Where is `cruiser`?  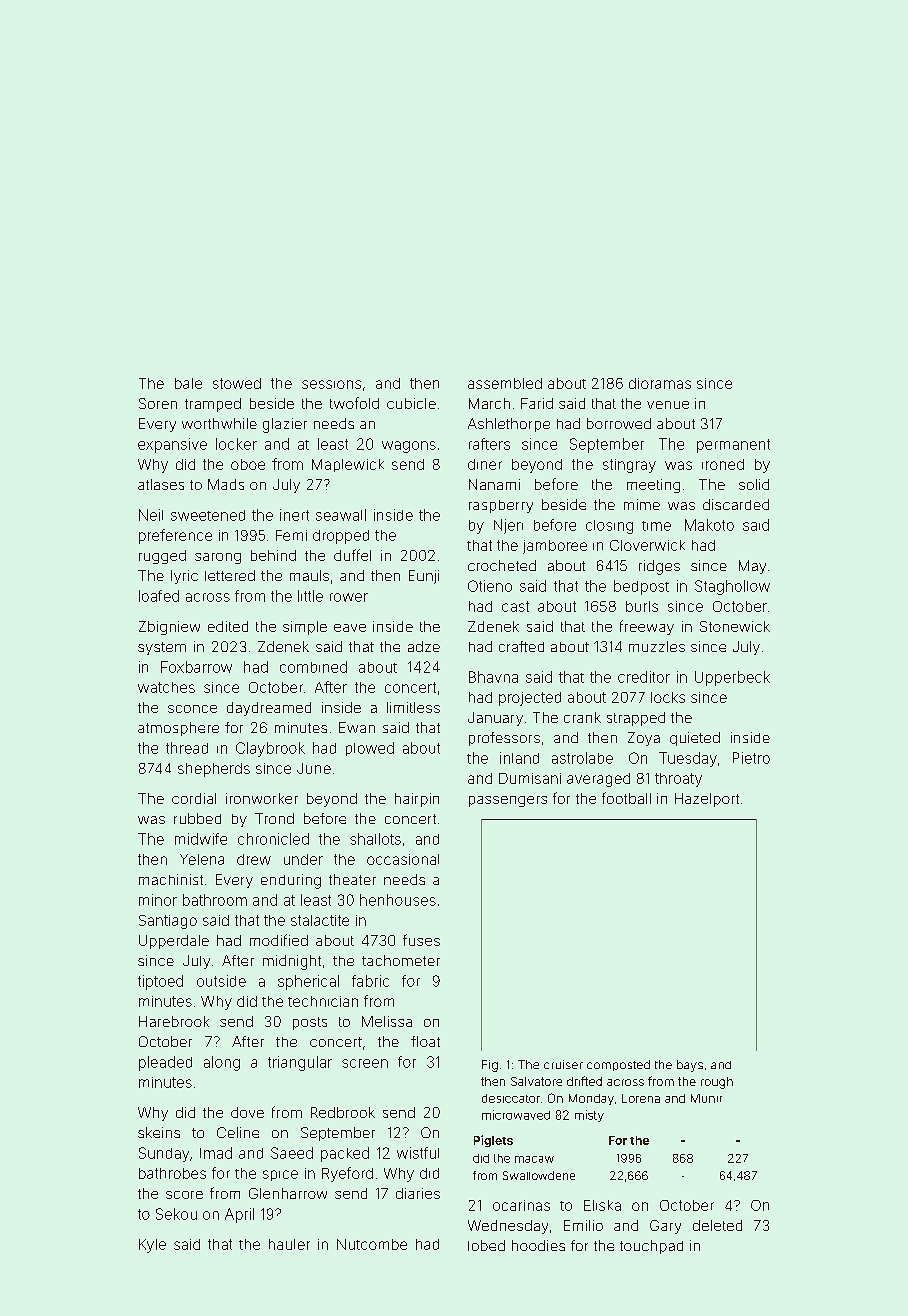
cruiser is located at coordinates (563, 1064).
